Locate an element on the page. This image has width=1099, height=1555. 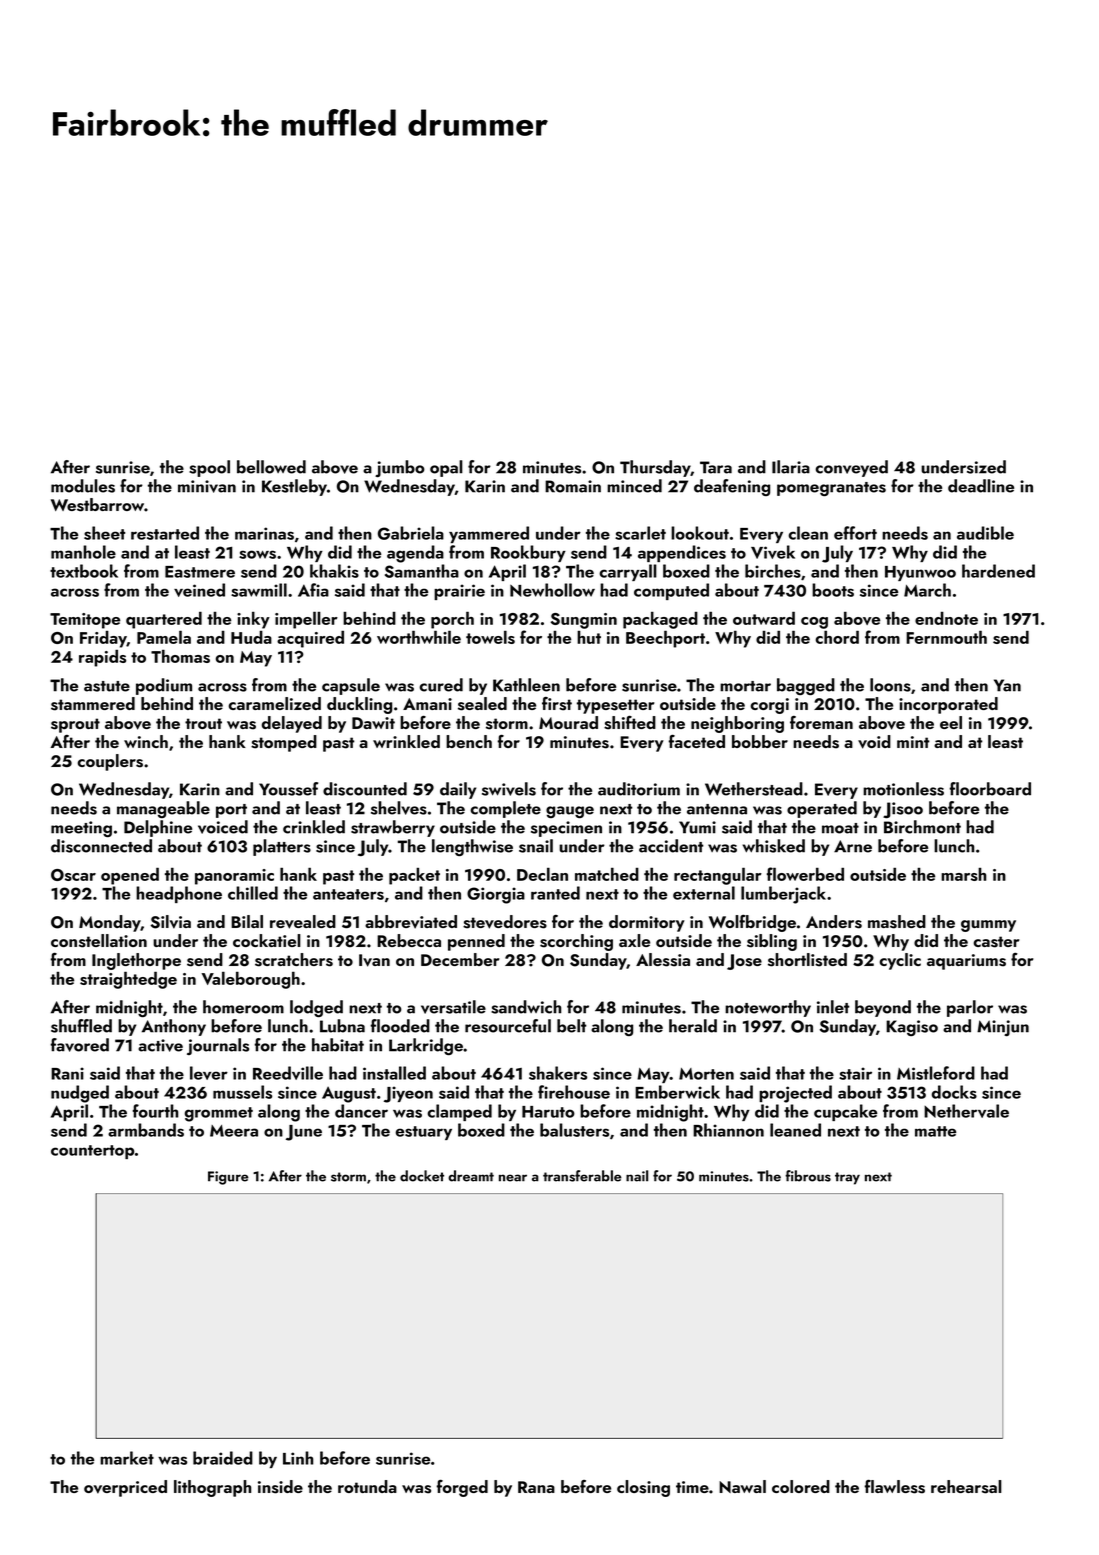
modules is located at coordinates (83, 486).
